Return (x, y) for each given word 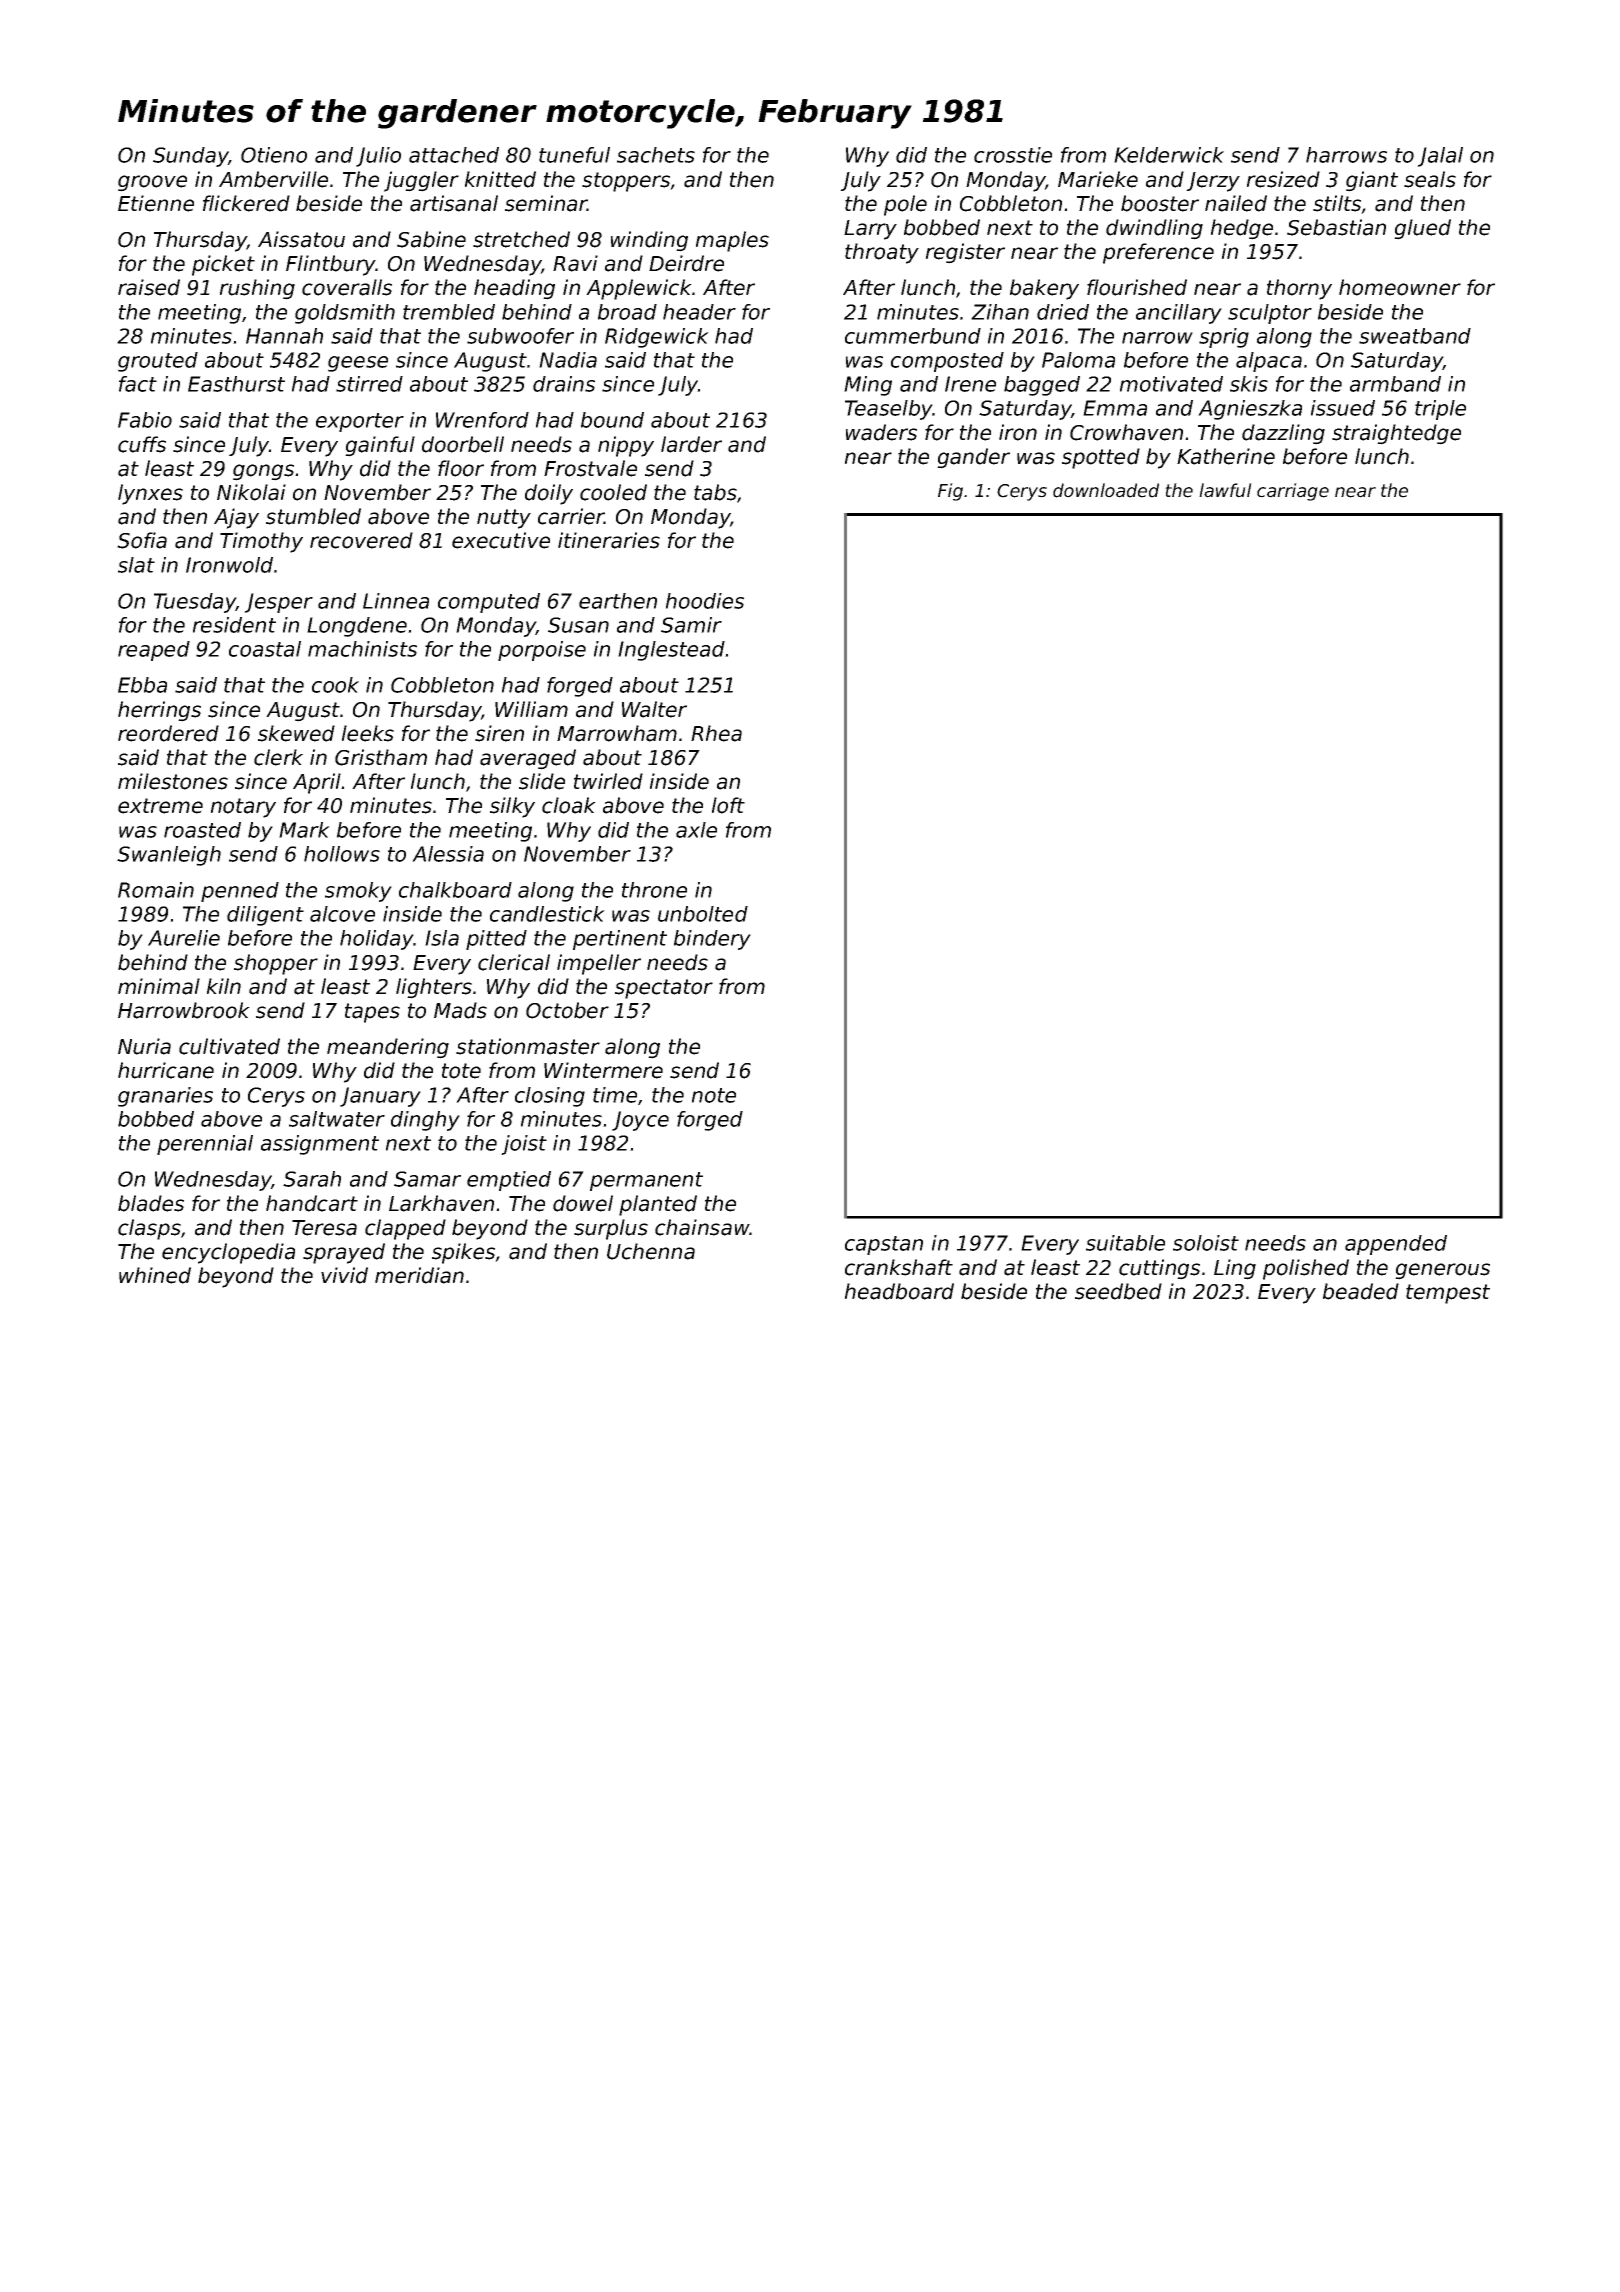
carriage (1293, 492)
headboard (899, 1291)
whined (155, 1275)
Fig (950, 492)
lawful (1225, 490)
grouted (158, 362)
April (317, 783)
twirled (608, 781)
